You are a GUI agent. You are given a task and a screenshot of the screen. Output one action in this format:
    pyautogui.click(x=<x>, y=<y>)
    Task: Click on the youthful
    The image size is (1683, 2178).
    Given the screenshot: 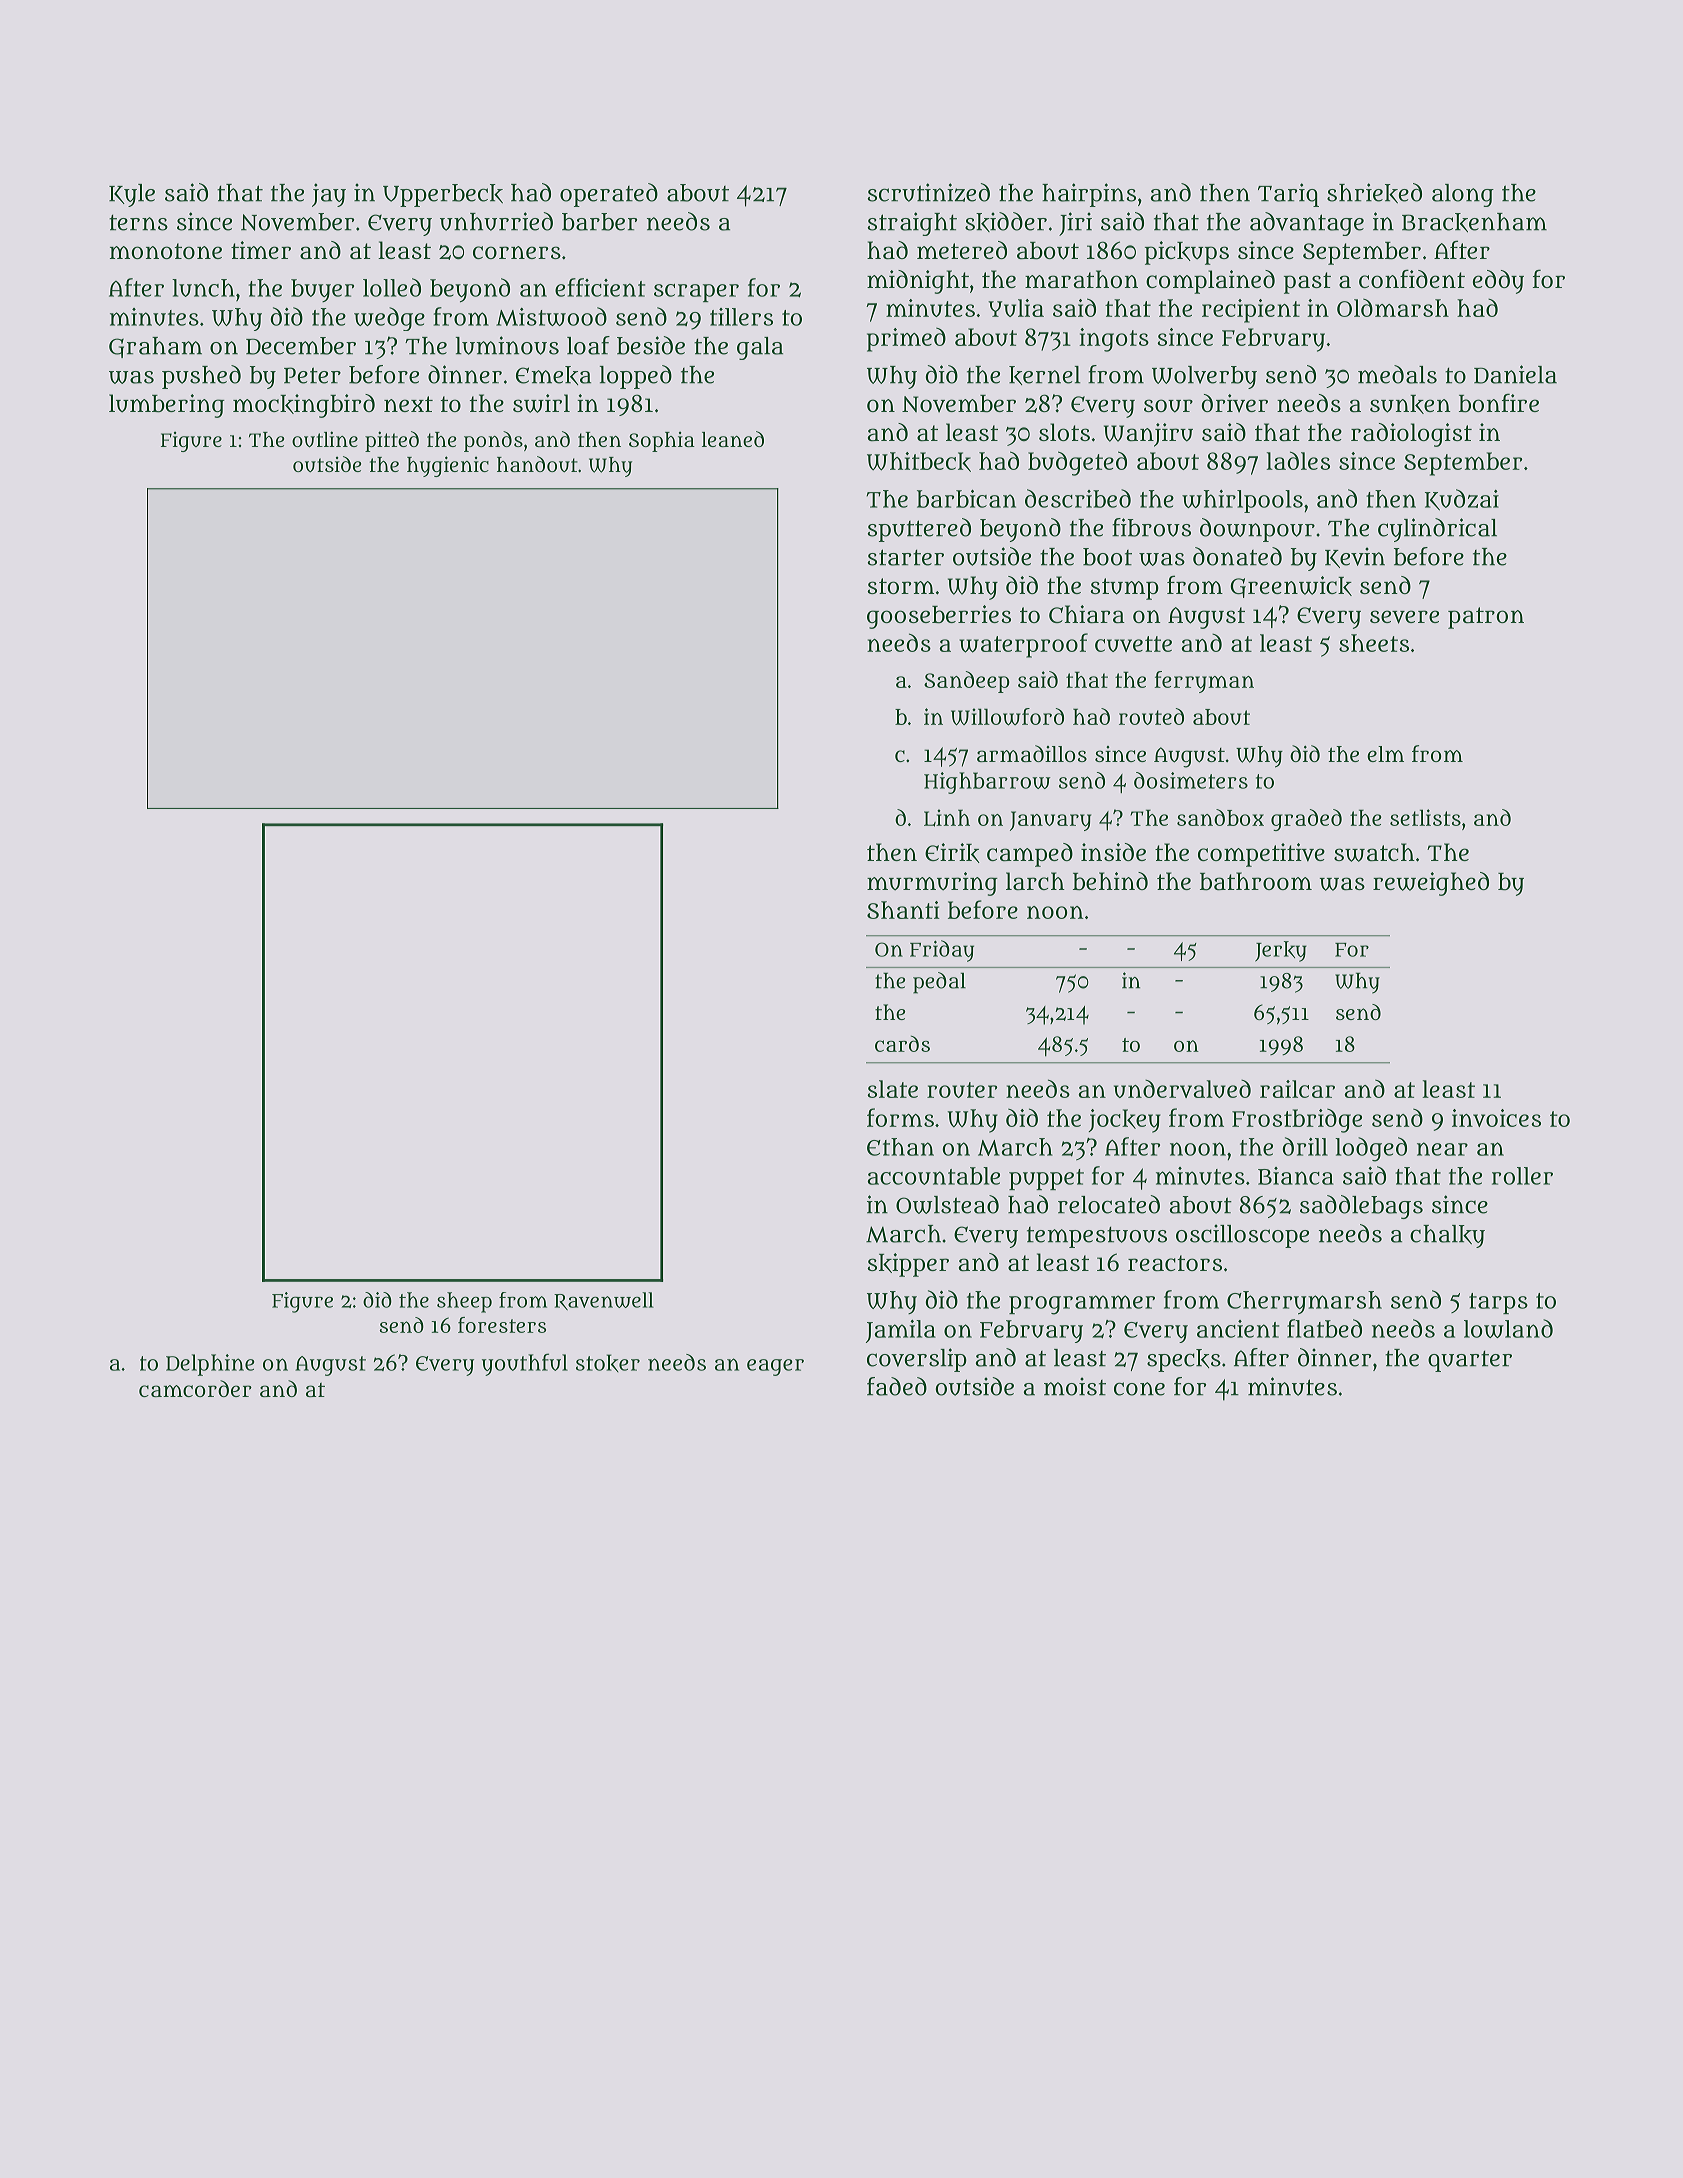 What is the action you would take?
    pyautogui.click(x=525, y=1364)
